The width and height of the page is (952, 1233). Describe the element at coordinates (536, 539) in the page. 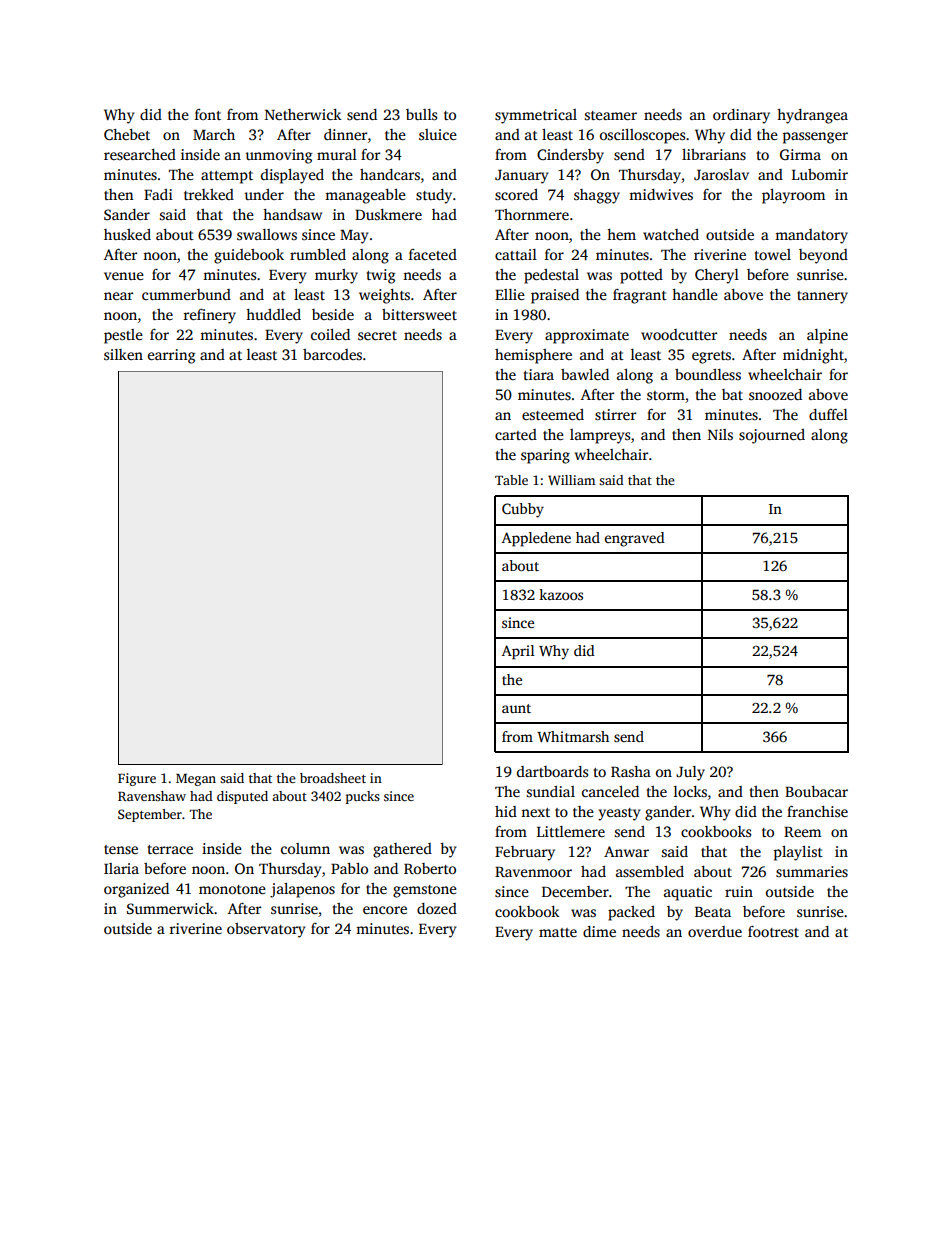

I see `Appledene` at that location.
